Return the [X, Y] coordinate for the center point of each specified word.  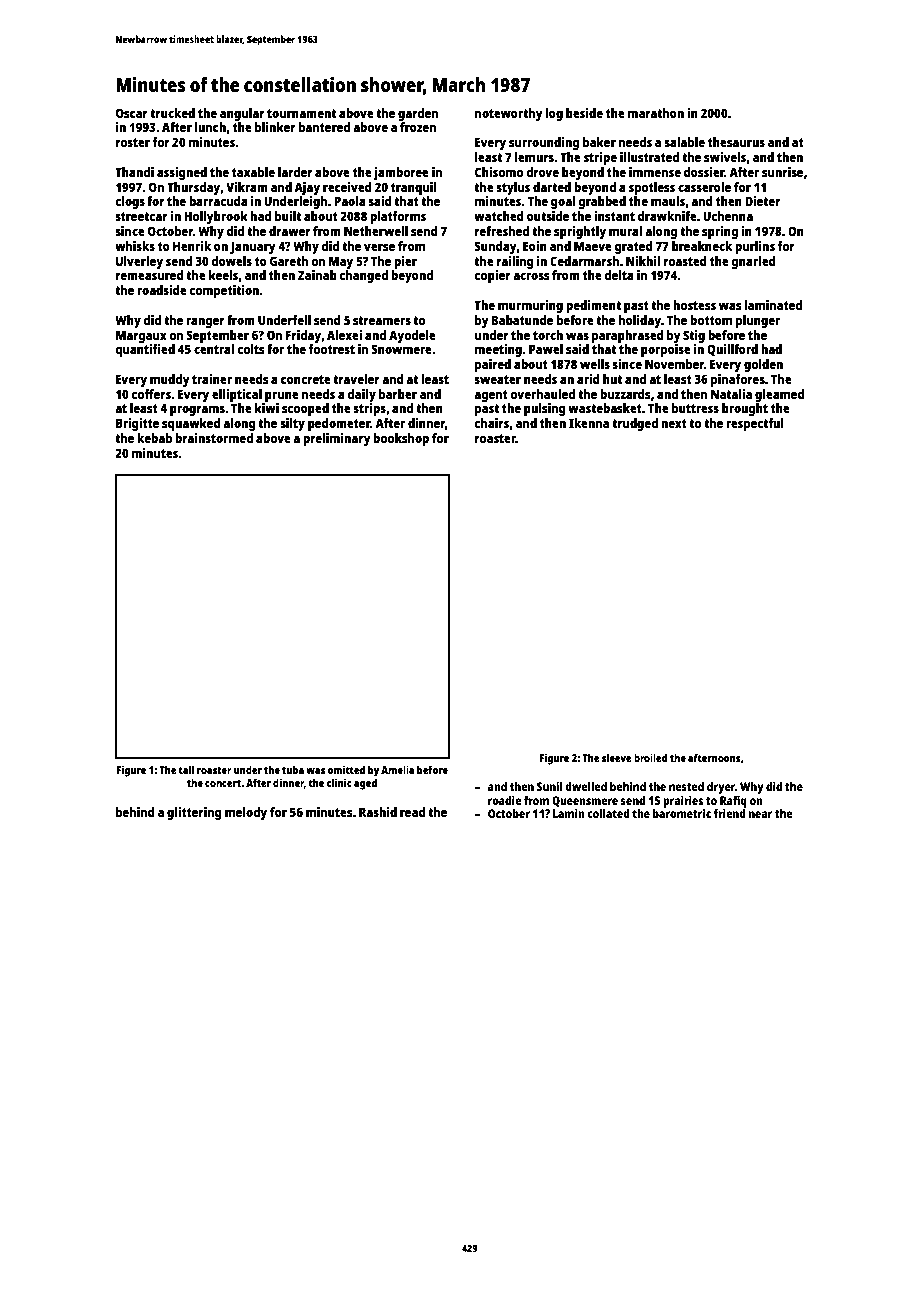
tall [186, 769]
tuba [293, 769]
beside [584, 113]
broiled [650, 757]
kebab [154, 438]
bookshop [401, 439]
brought [745, 409]
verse [379, 247]
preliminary [337, 439]
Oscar [132, 113]
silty [292, 424]
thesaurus [736, 142]
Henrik [192, 246]
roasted [685, 261]
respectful [755, 424]
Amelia [397, 769]
